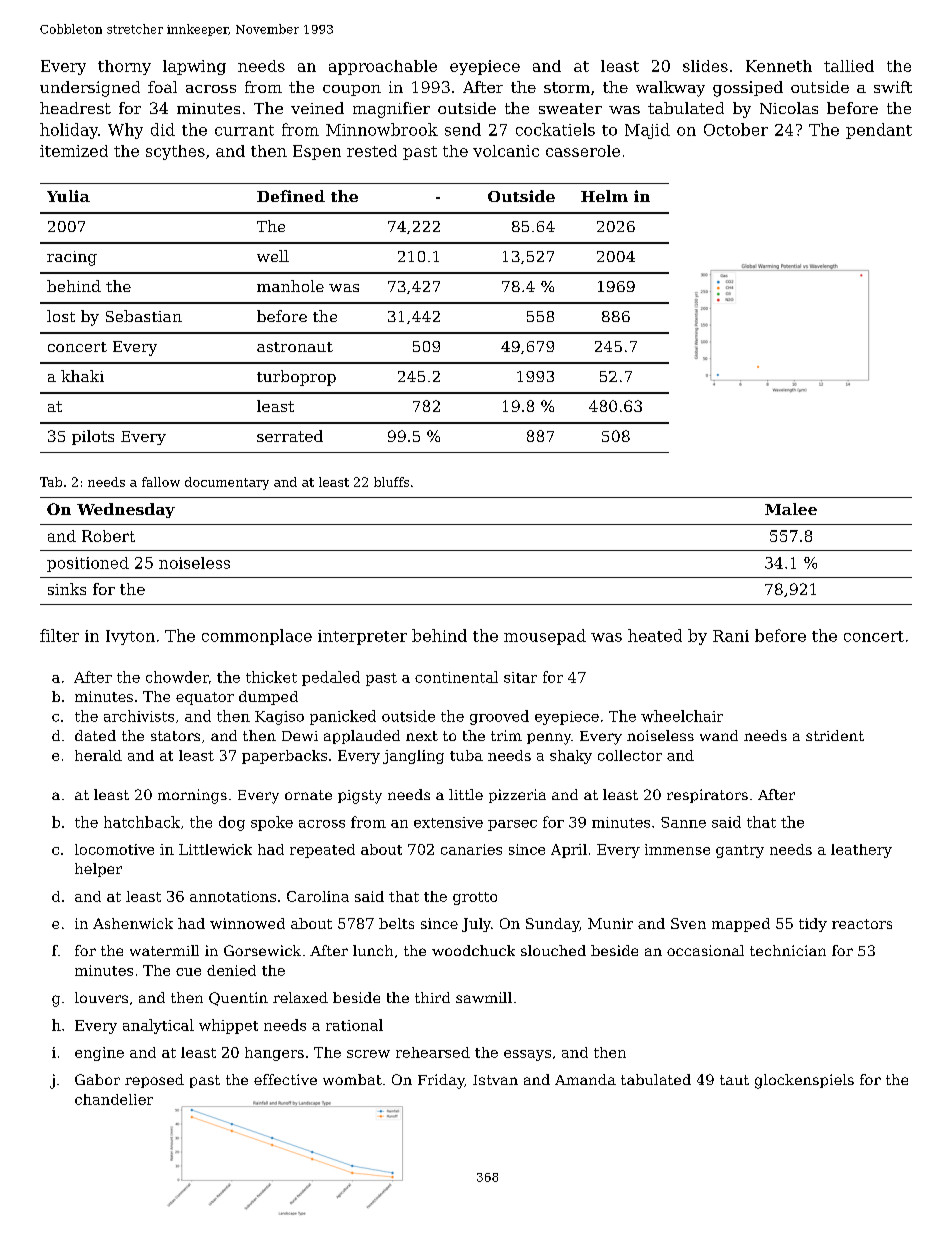 The height and width of the screenshot is (1233, 952). What do you see at coordinates (585, 1079) in the screenshot?
I see `Amanda` at bounding box center [585, 1079].
